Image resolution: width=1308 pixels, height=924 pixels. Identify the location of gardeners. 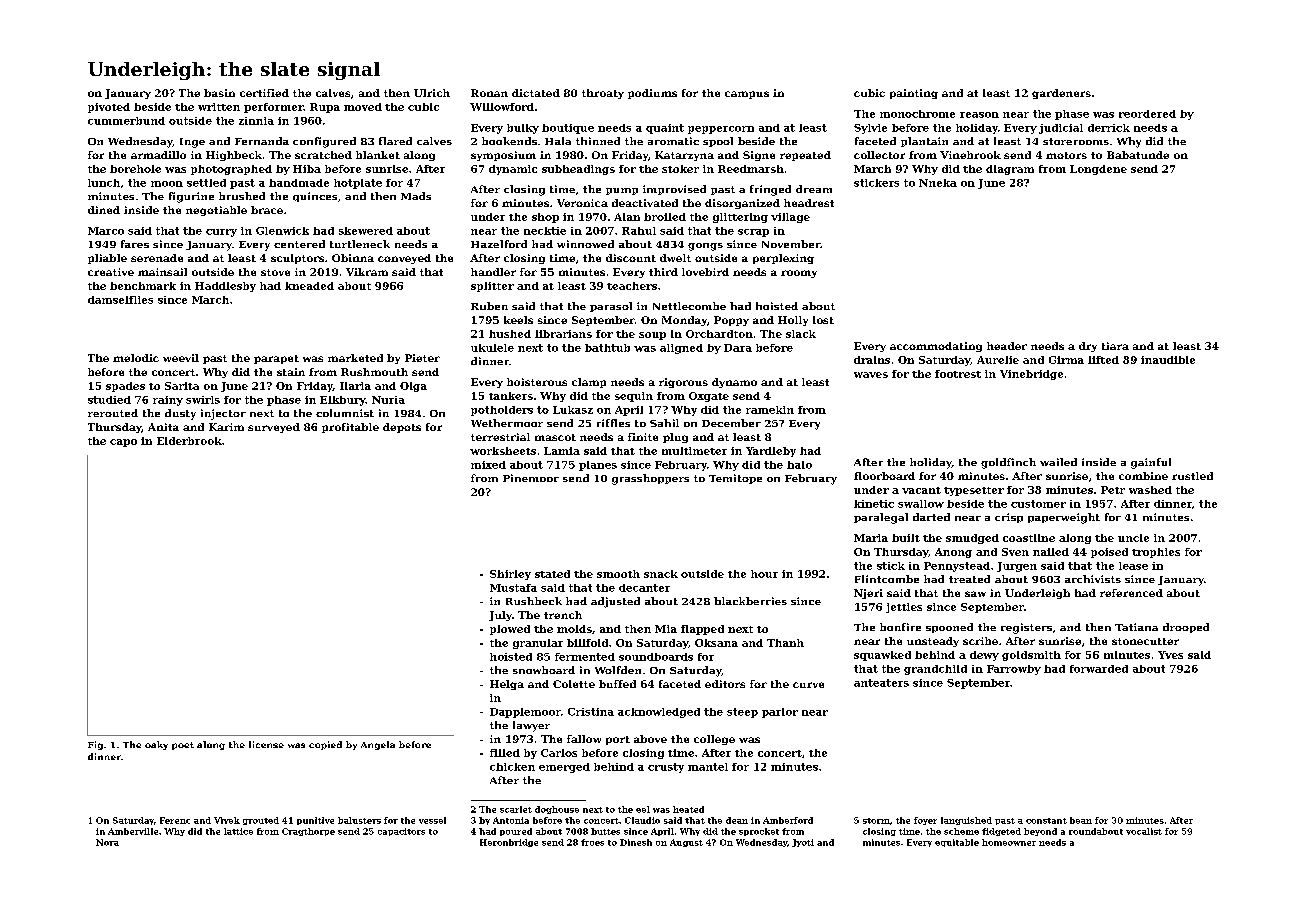
(1061, 94).
